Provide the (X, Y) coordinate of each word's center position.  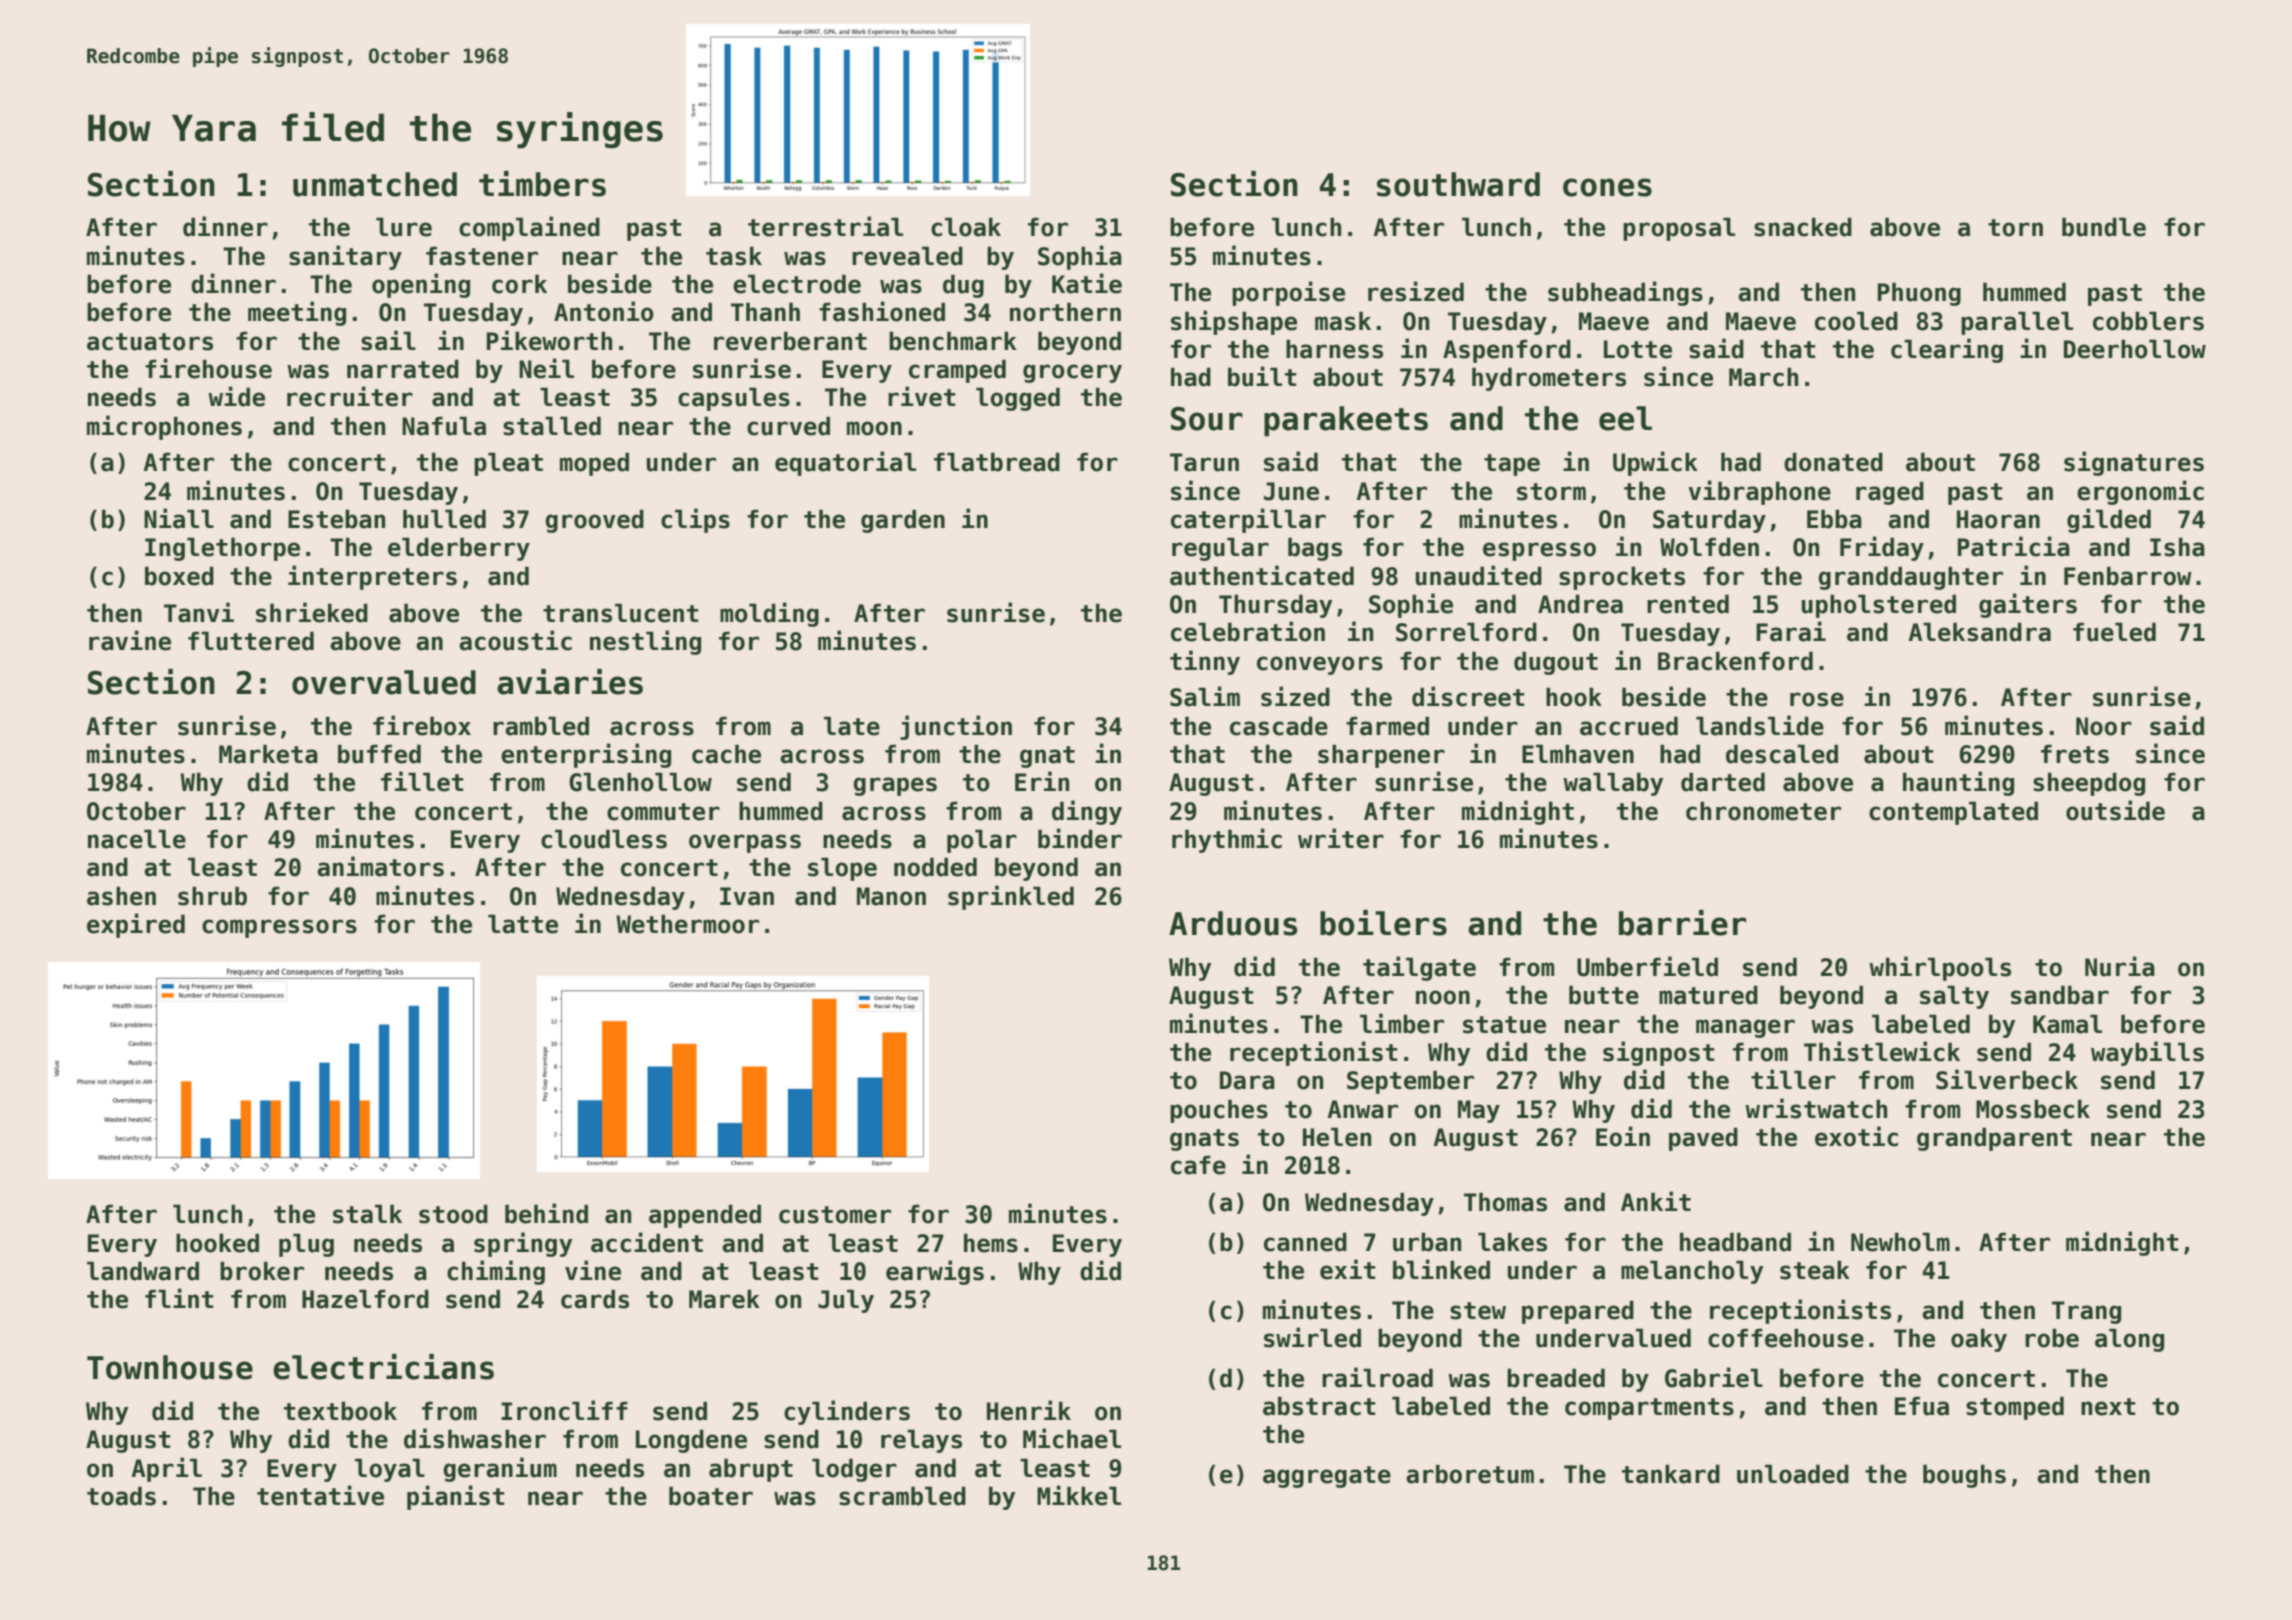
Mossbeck (2033, 1109)
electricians (383, 1367)
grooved (594, 521)
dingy (1087, 812)
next (2108, 1407)
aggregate (1327, 1477)
